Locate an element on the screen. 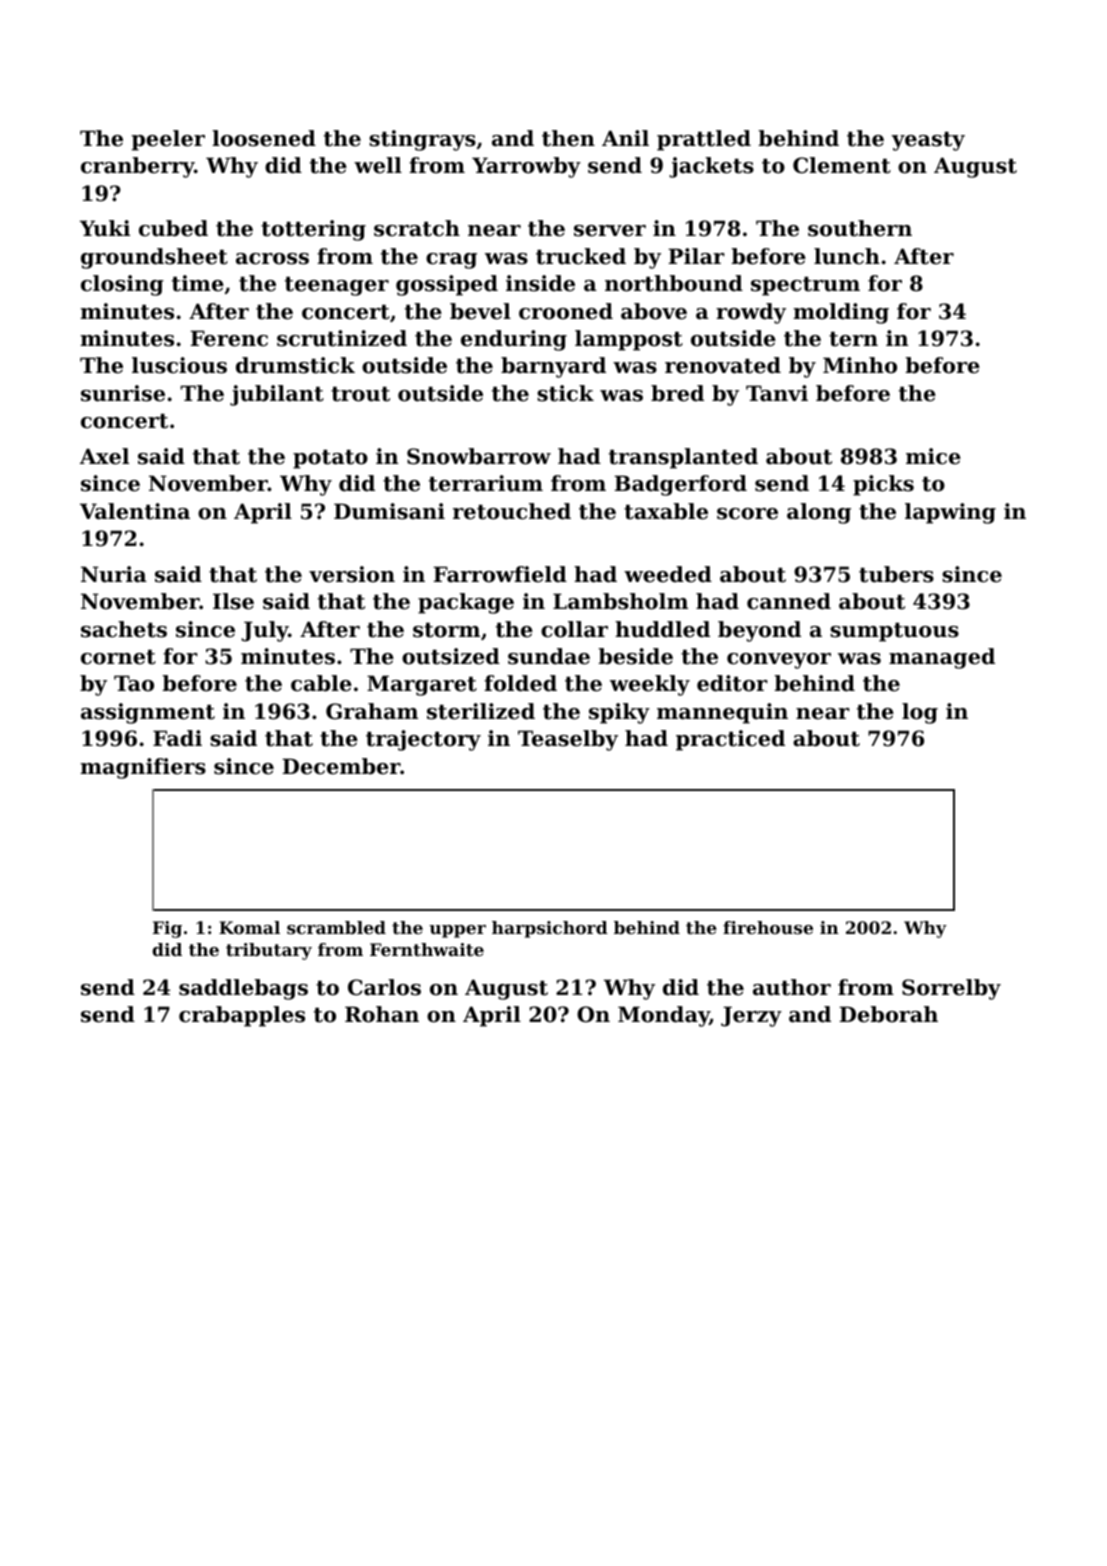 The width and height of the screenshot is (1107, 1566). Yuki is located at coordinates (105, 228).
